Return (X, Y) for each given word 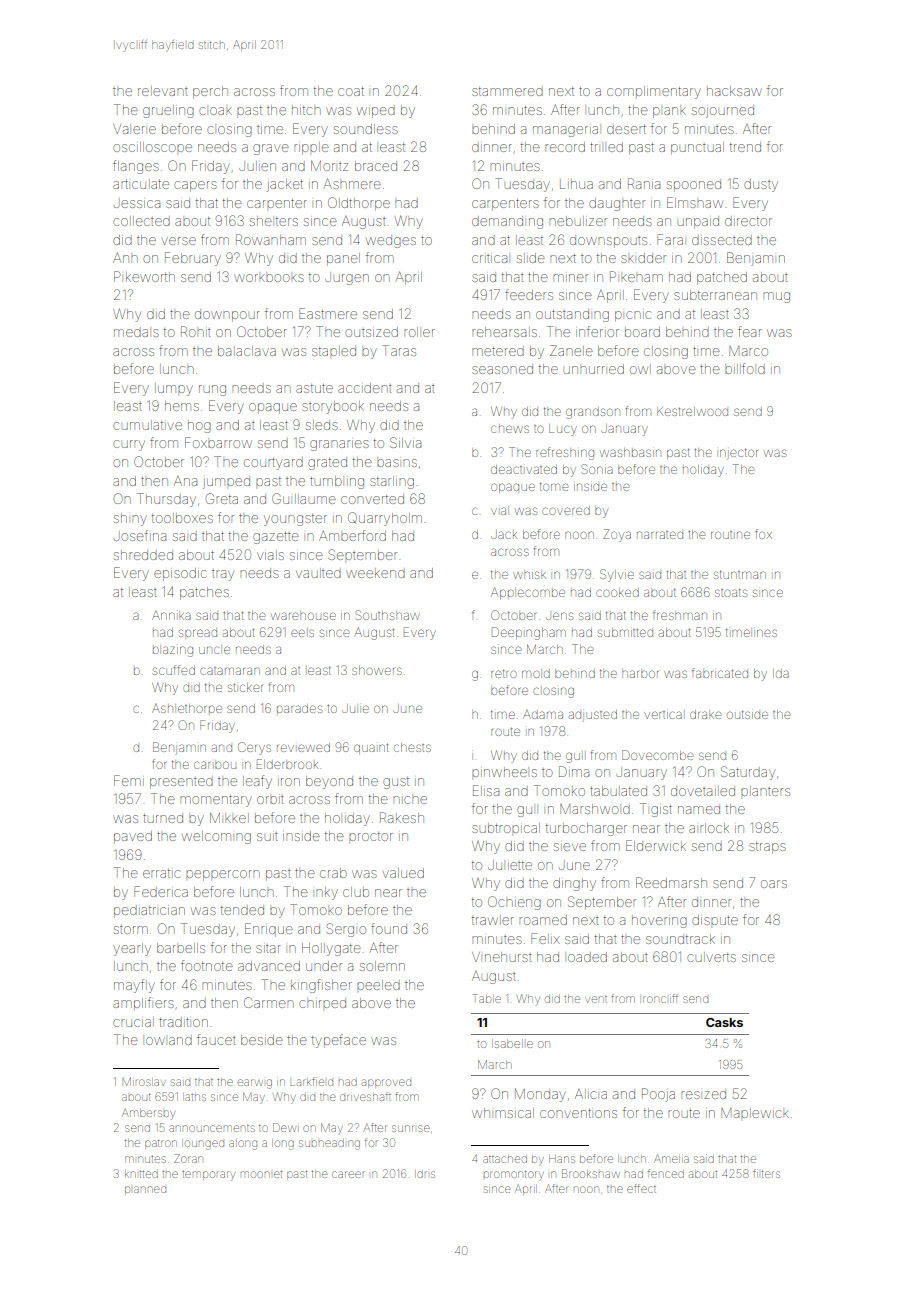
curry (129, 445)
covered (566, 511)
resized (703, 1094)
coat (351, 91)
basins (397, 463)
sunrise (411, 1128)
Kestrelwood (692, 411)
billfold (745, 368)
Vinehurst (502, 957)
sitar (268, 949)
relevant (163, 92)
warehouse (303, 616)
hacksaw (734, 91)
